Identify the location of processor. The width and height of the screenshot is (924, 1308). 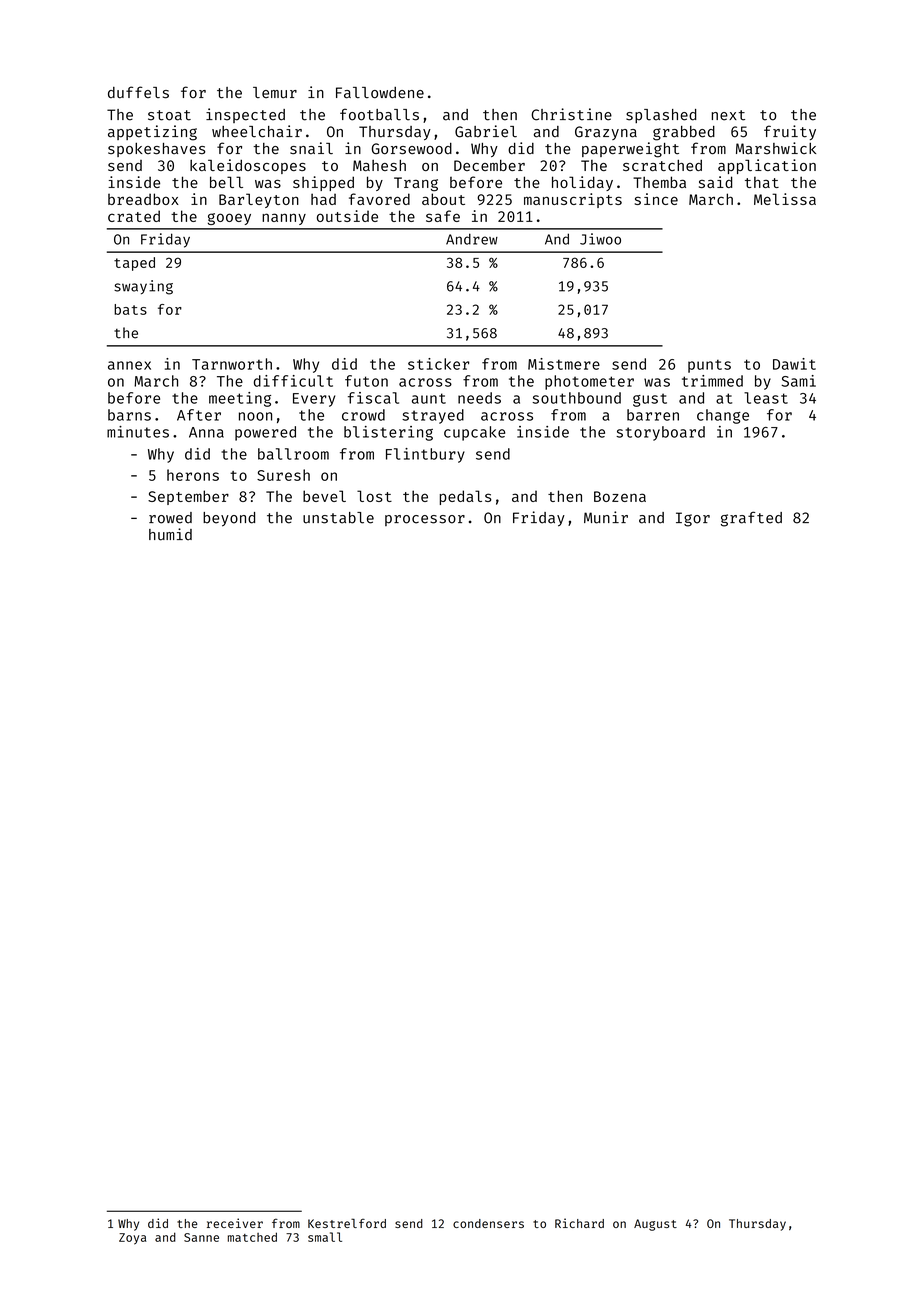
(425, 520).
